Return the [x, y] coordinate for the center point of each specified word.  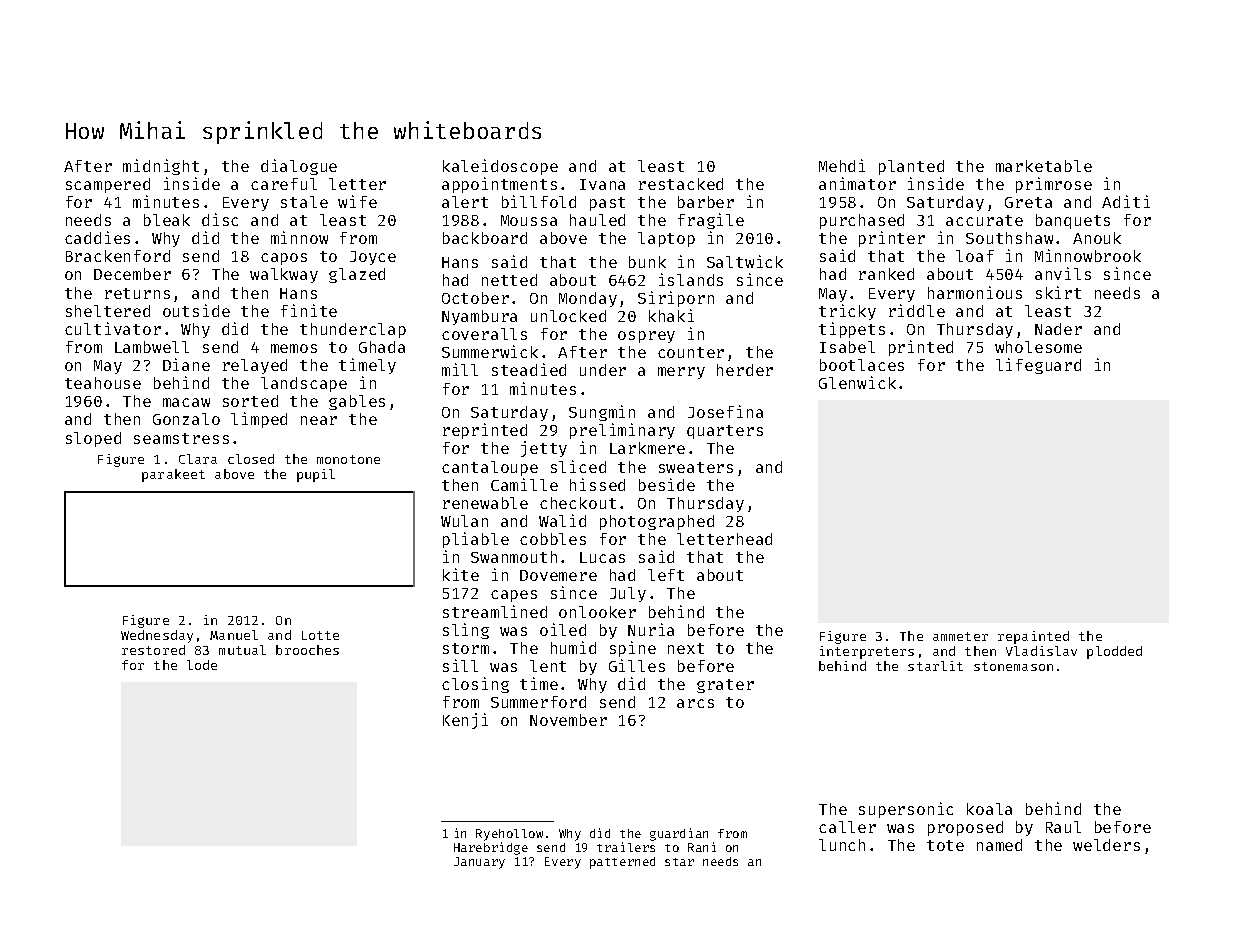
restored [153, 650]
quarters [725, 432]
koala [989, 809]
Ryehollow [509, 835]
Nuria [651, 629]
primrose [1054, 185]
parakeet [173, 475]
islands [691, 279]
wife [357, 201]
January [479, 863]
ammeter [960, 636]
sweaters [696, 467]
